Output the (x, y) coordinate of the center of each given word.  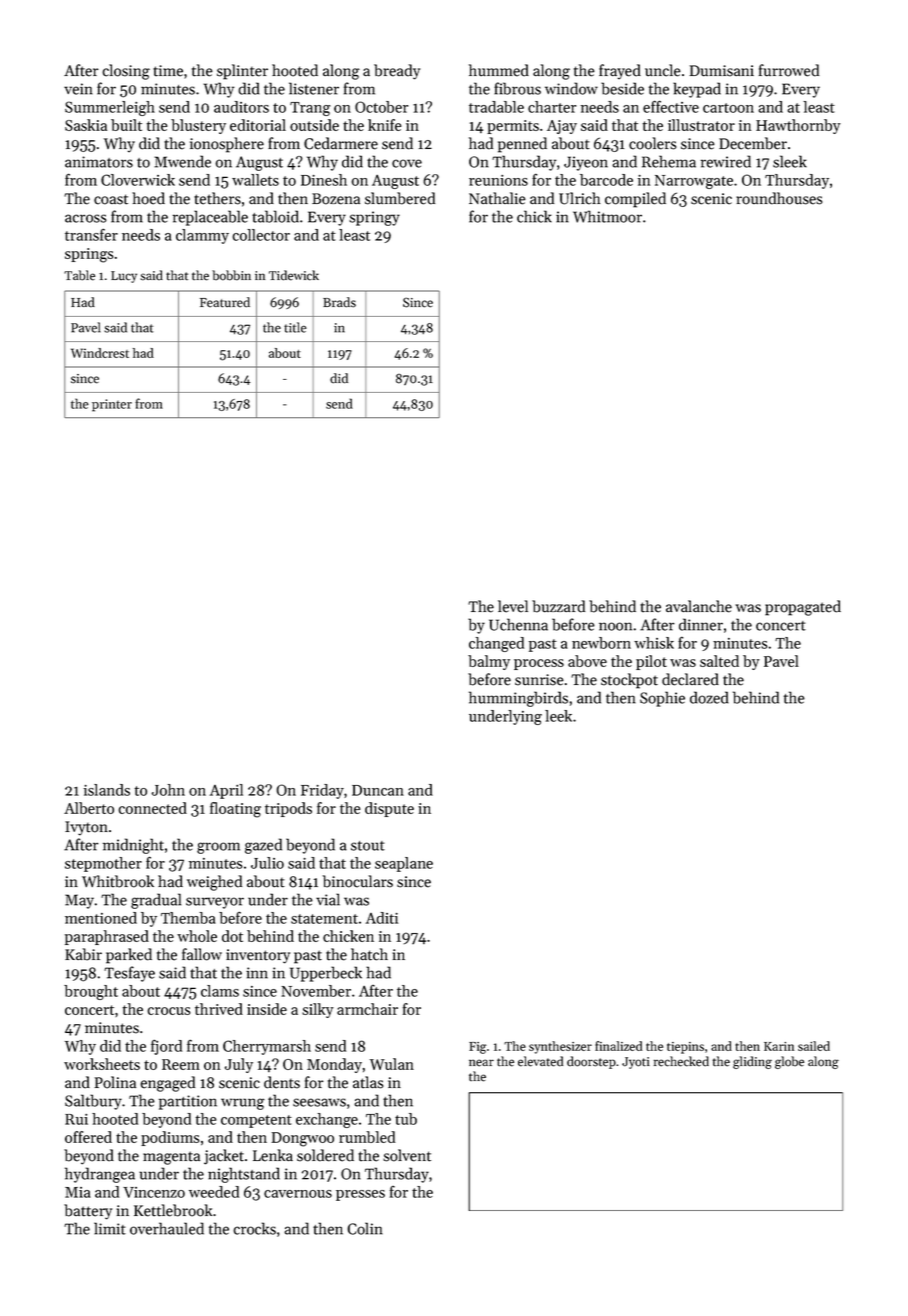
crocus (169, 1011)
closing (126, 72)
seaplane (404, 864)
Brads (339, 302)
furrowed (789, 70)
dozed (709, 697)
